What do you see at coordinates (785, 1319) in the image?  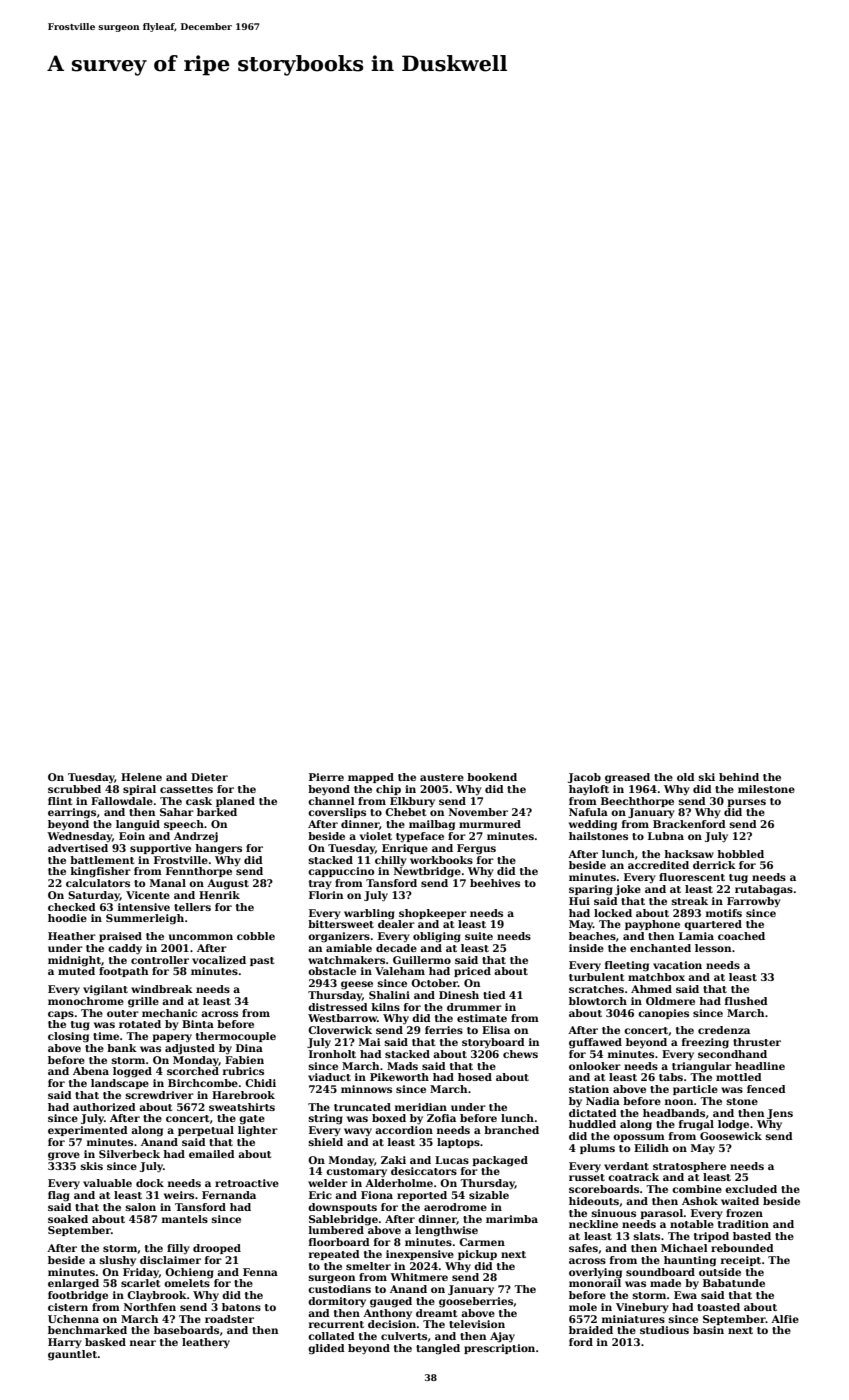 I see `Alfie` at bounding box center [785, 1319].
